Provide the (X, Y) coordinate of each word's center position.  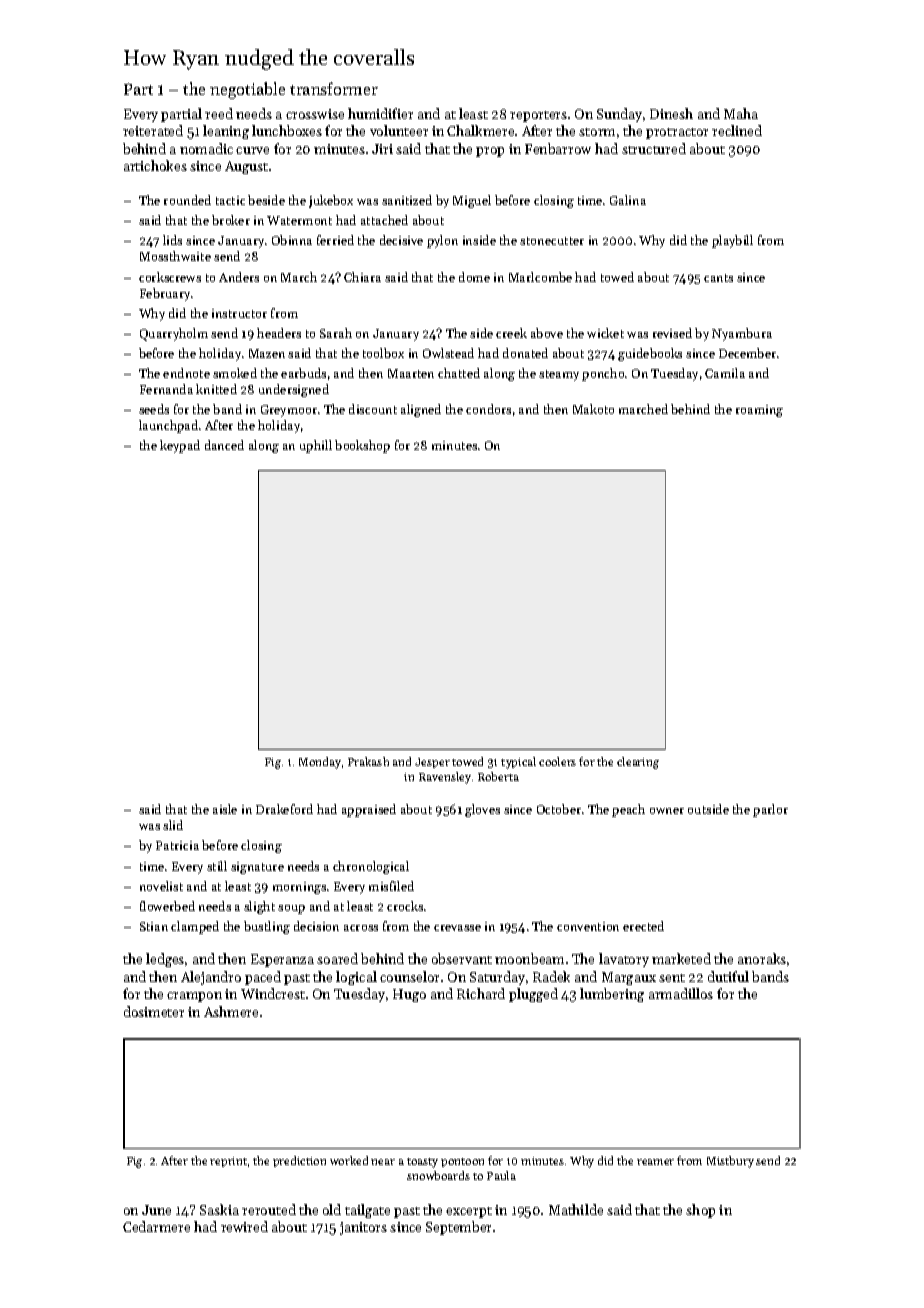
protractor (677, 133)
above (547, 333)
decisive (401, 240)
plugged (533, 995)
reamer (655, 1162)
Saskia (219, 1209)
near (383, 1162)
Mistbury (730, 1162)
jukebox (331, 201)
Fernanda (166, 389)
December (747, 353)
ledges (165, 960)
